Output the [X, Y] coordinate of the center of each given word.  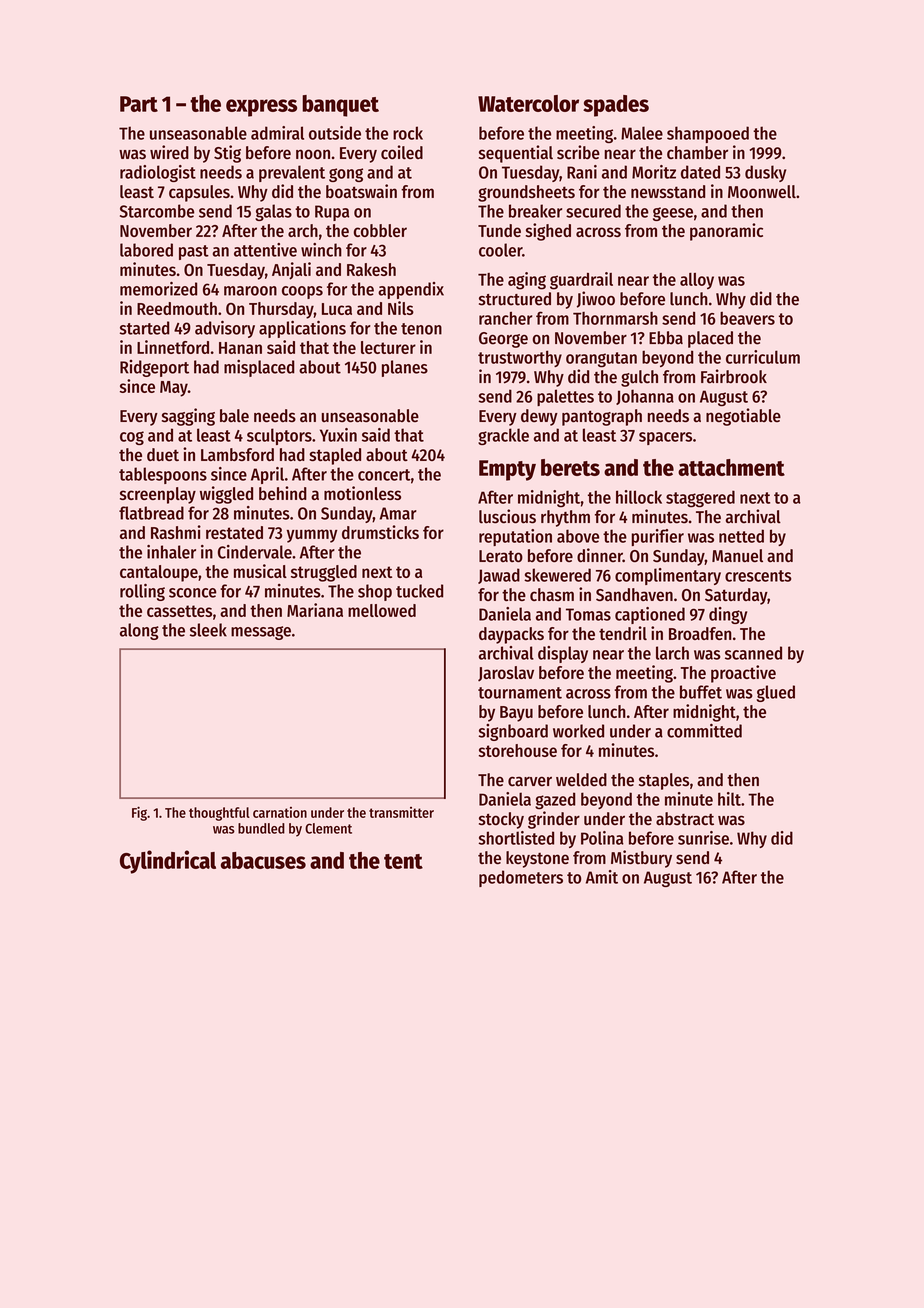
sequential [516, 154]
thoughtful [219, 814]
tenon [421, 329]
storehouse [518, 750]
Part [139, 104]
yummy [312, 536]
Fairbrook [734, 376]
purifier [658, 537]
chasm [552, 594]
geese [673, 214]
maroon [250, 291]
